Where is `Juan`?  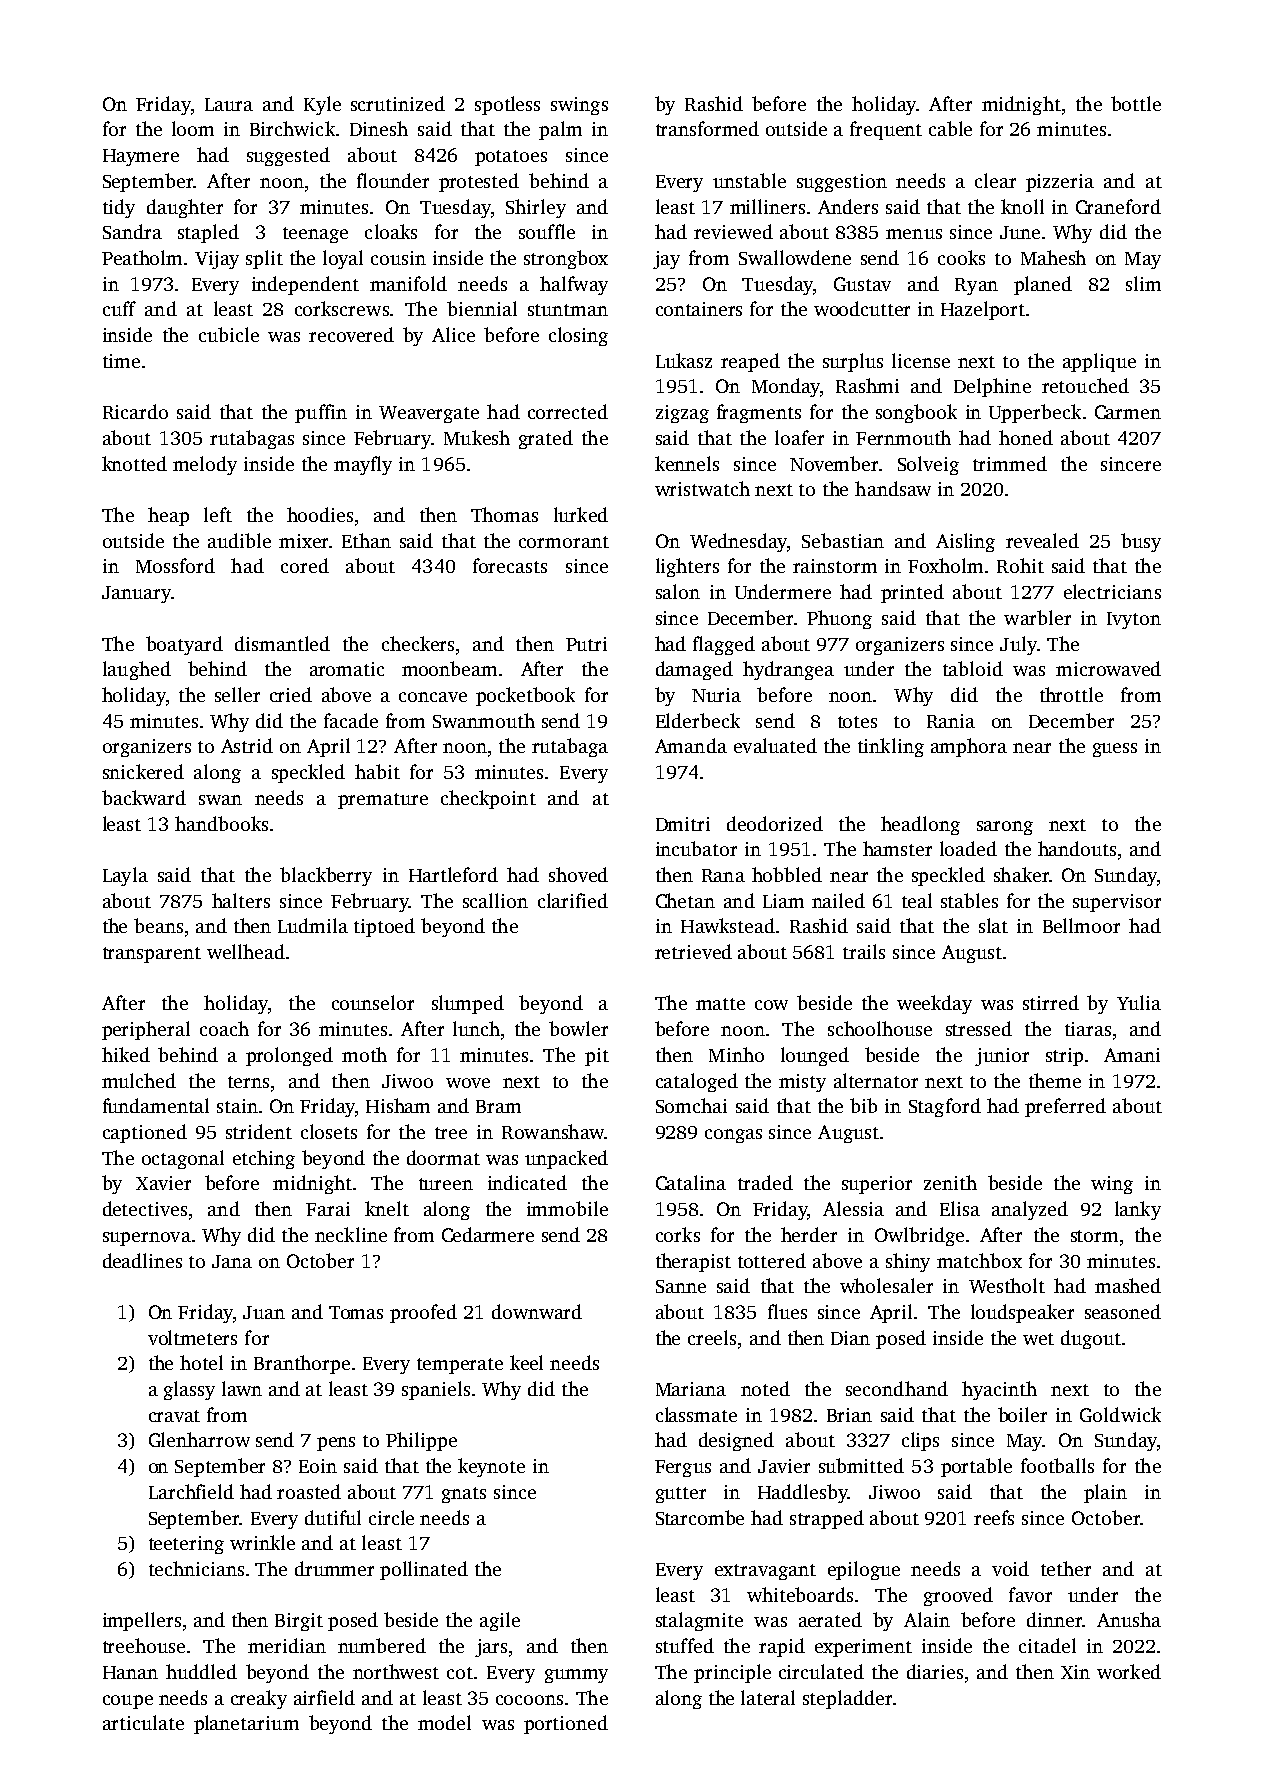
Juan is located at coordinates (264, 1312).
